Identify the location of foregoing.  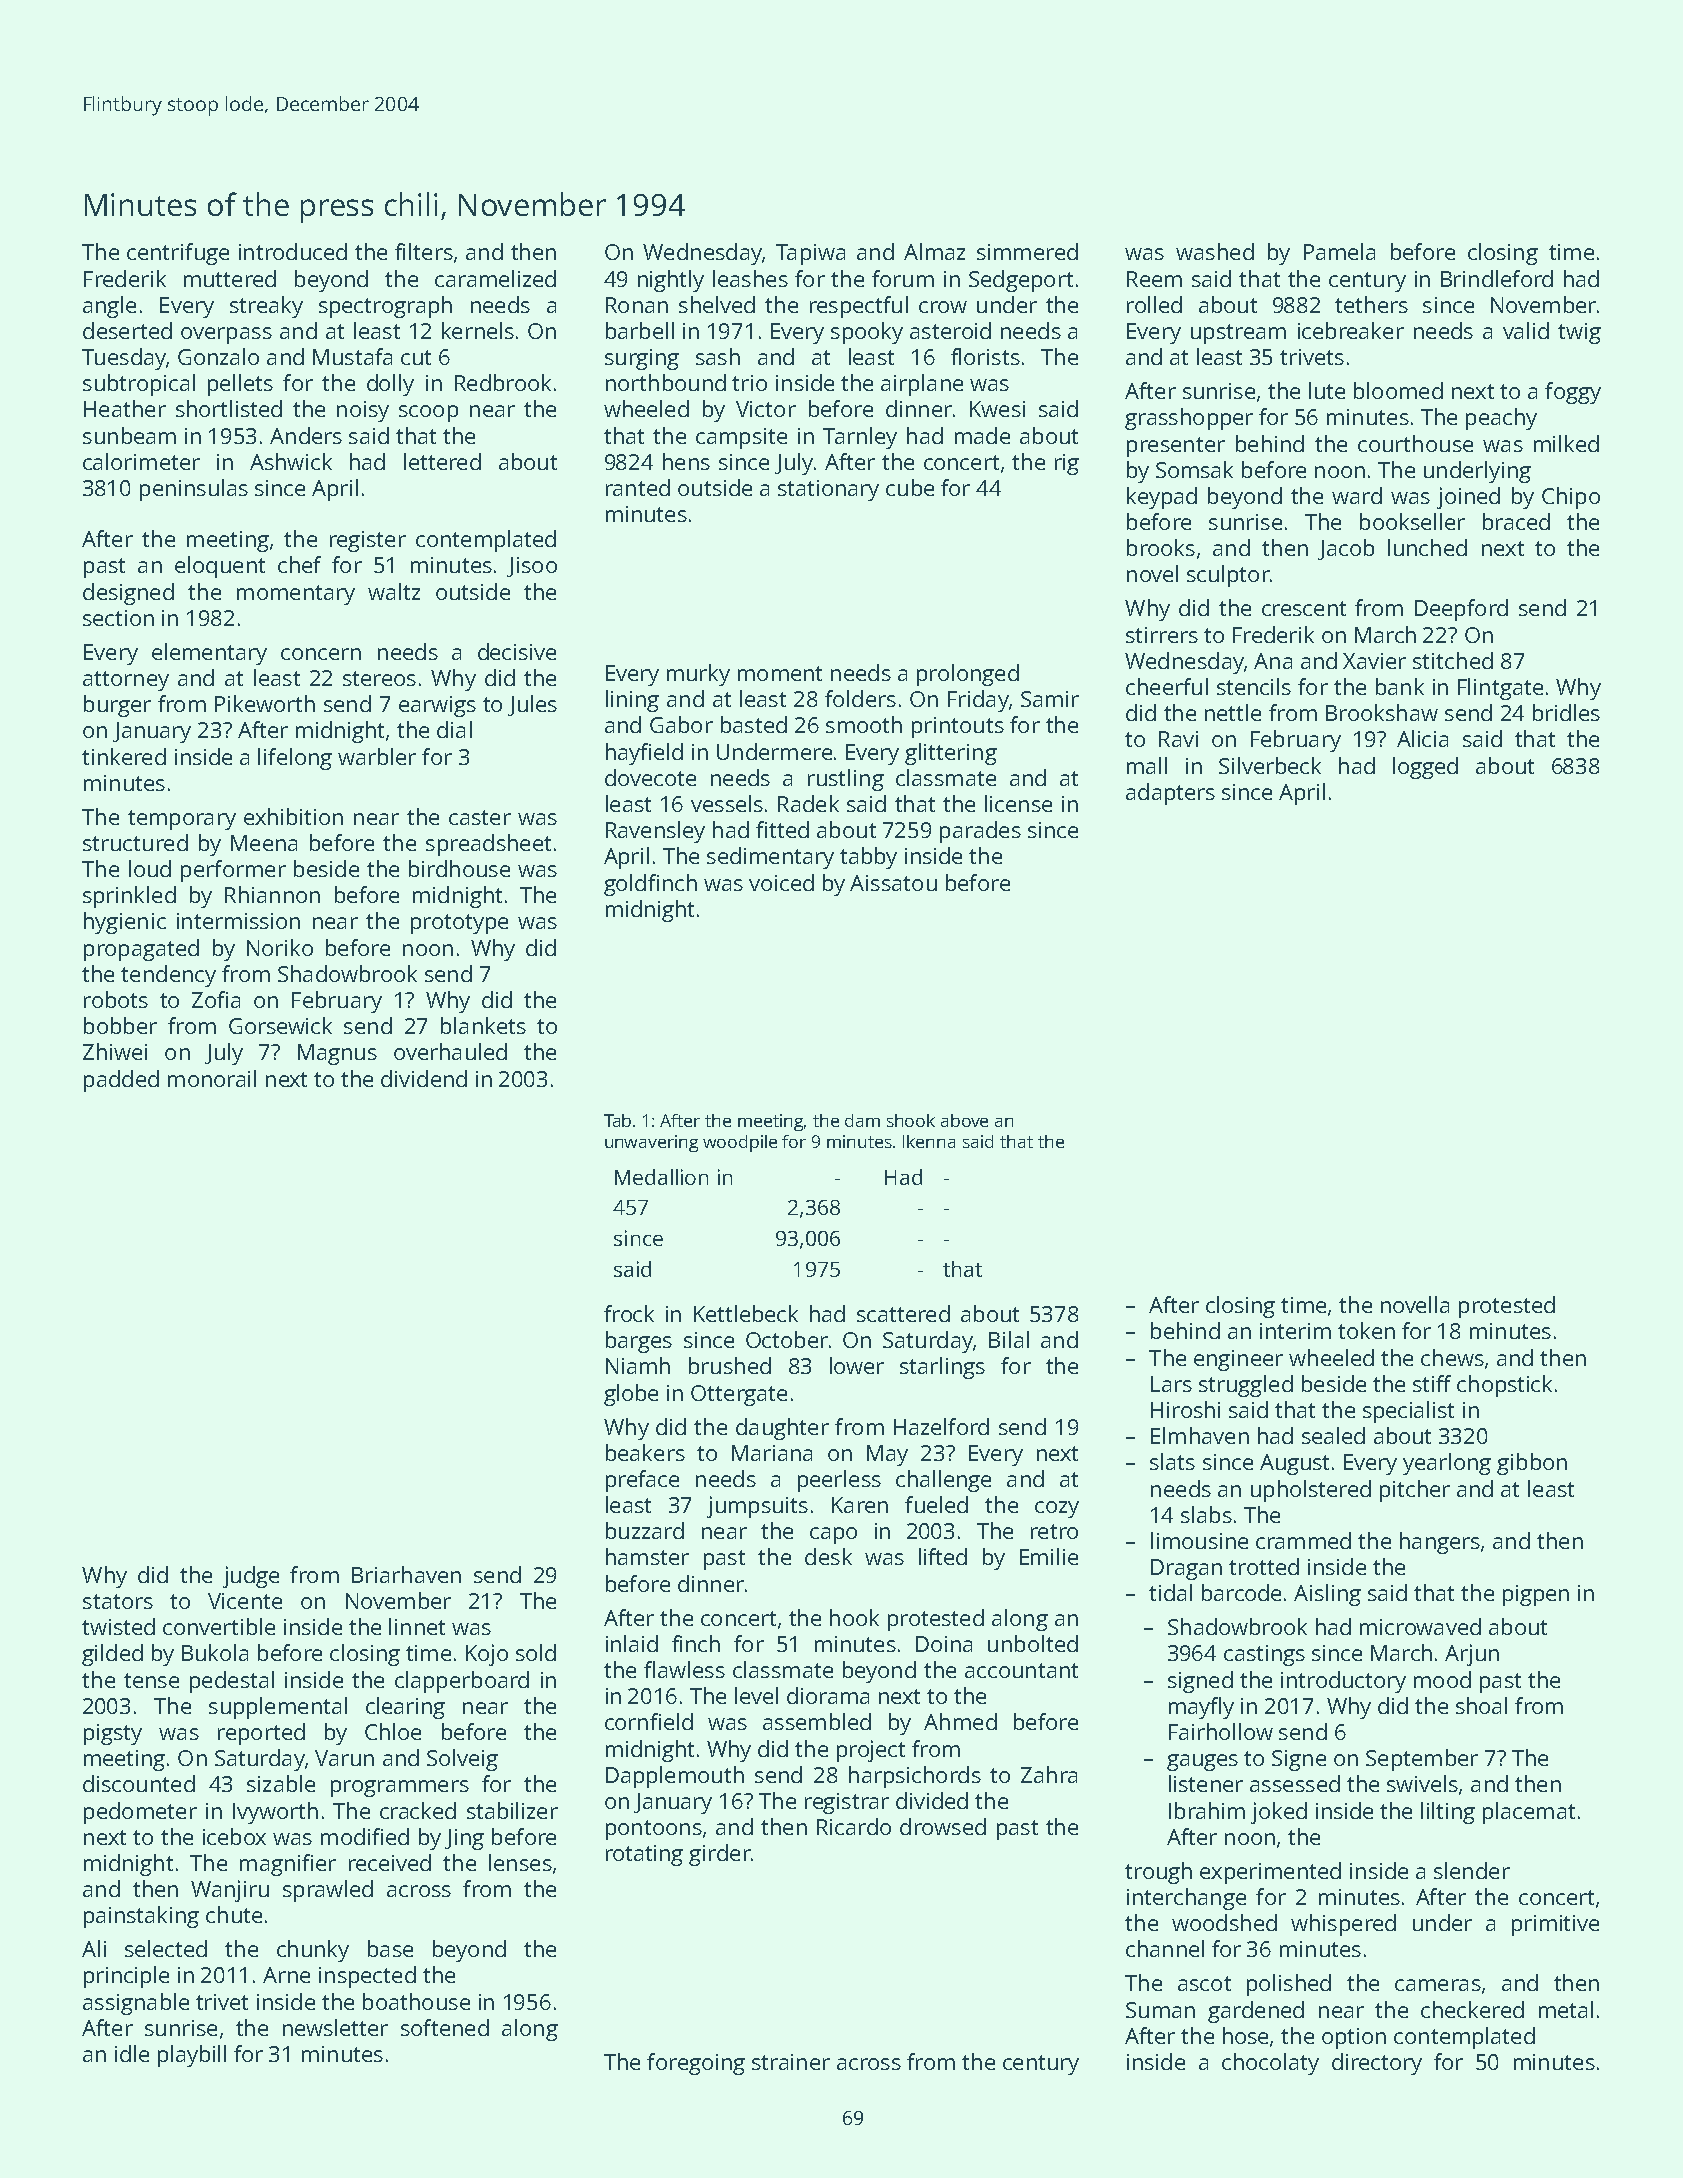
(696, 2064).
